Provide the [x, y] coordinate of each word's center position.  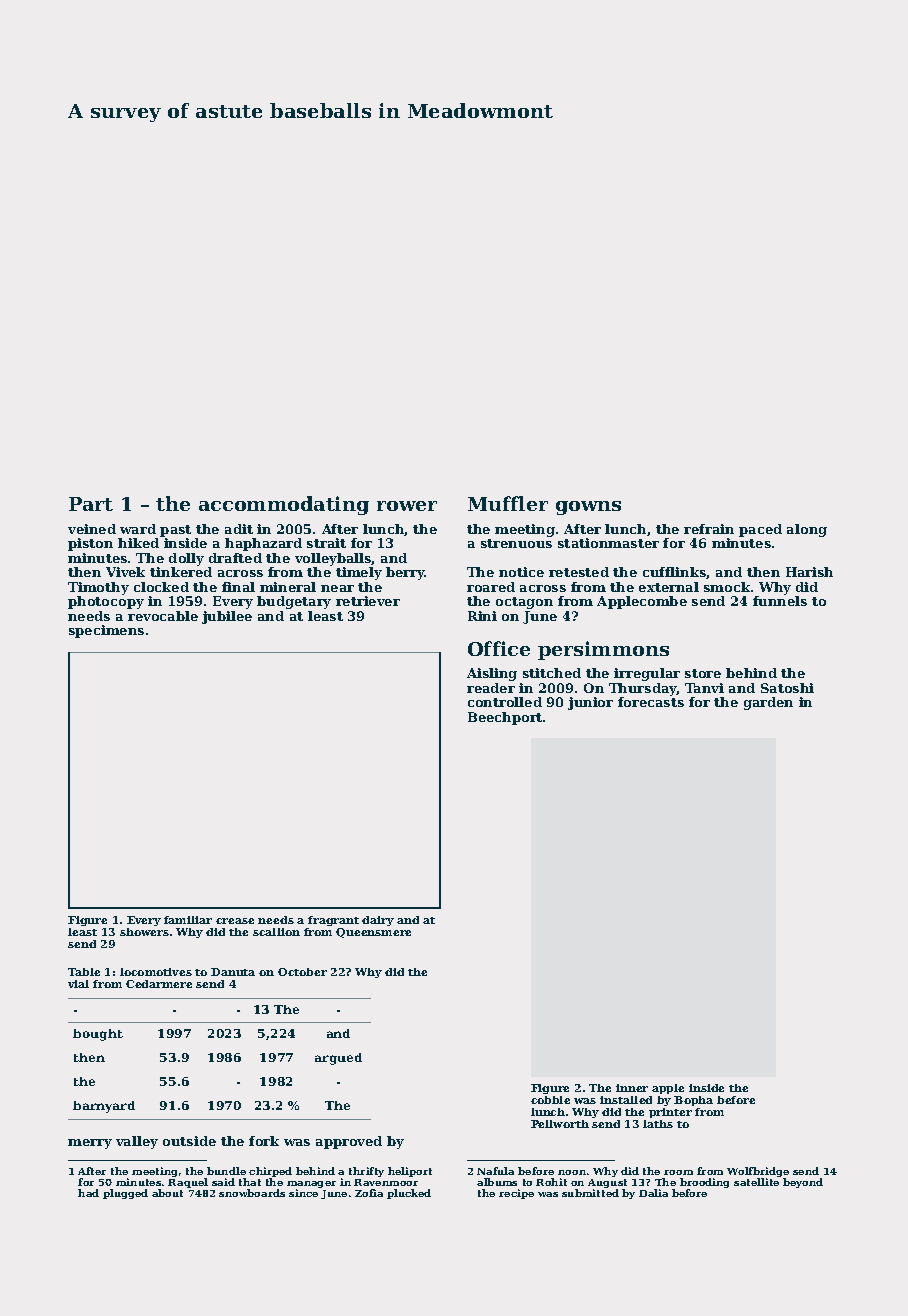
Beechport [505, 718]
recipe [516, 1194]
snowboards [252, 1193]
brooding [704, 1183]
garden [768, 703]
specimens [106, 631]
